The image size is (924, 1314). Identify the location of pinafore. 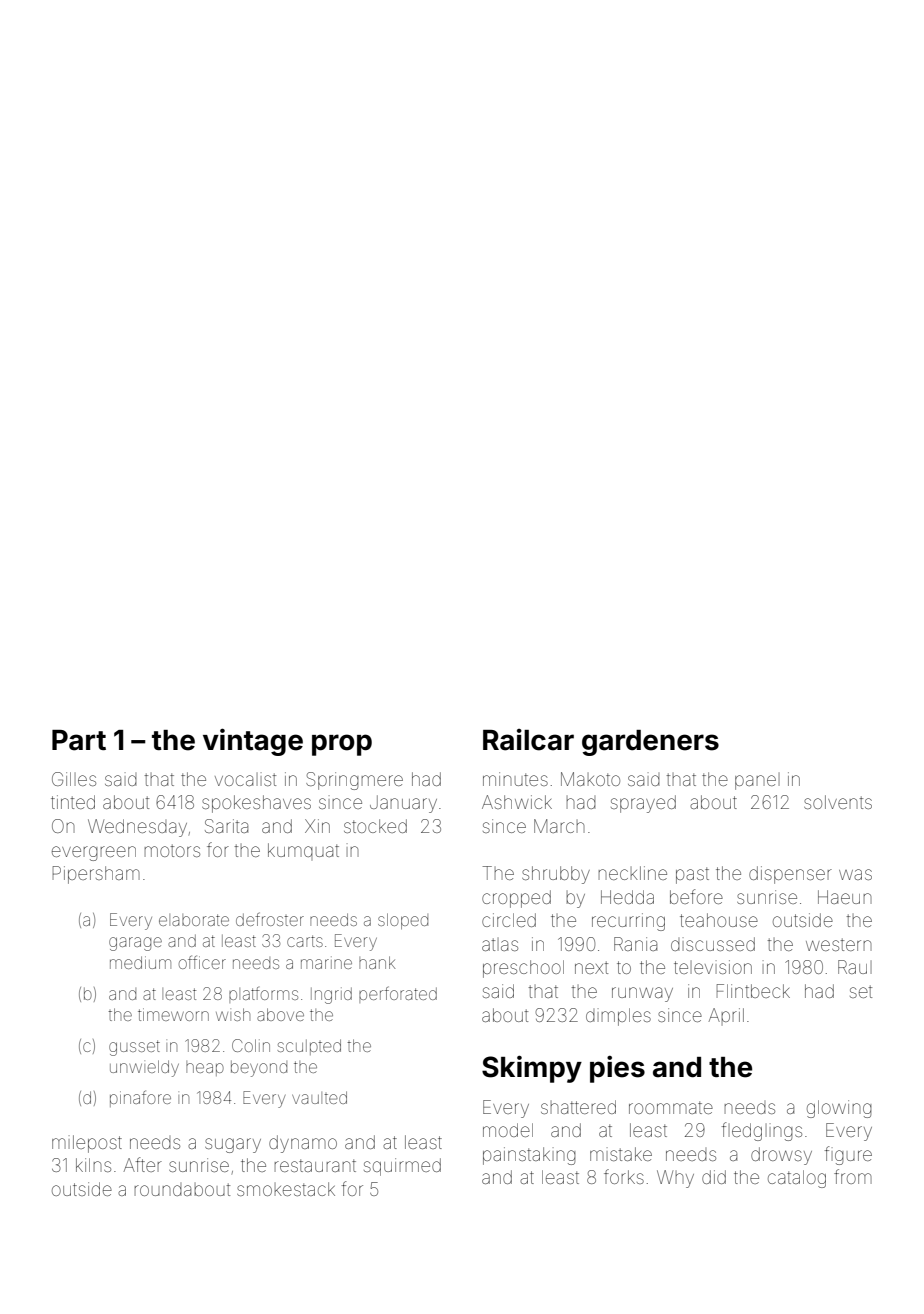
(140, 1098).
